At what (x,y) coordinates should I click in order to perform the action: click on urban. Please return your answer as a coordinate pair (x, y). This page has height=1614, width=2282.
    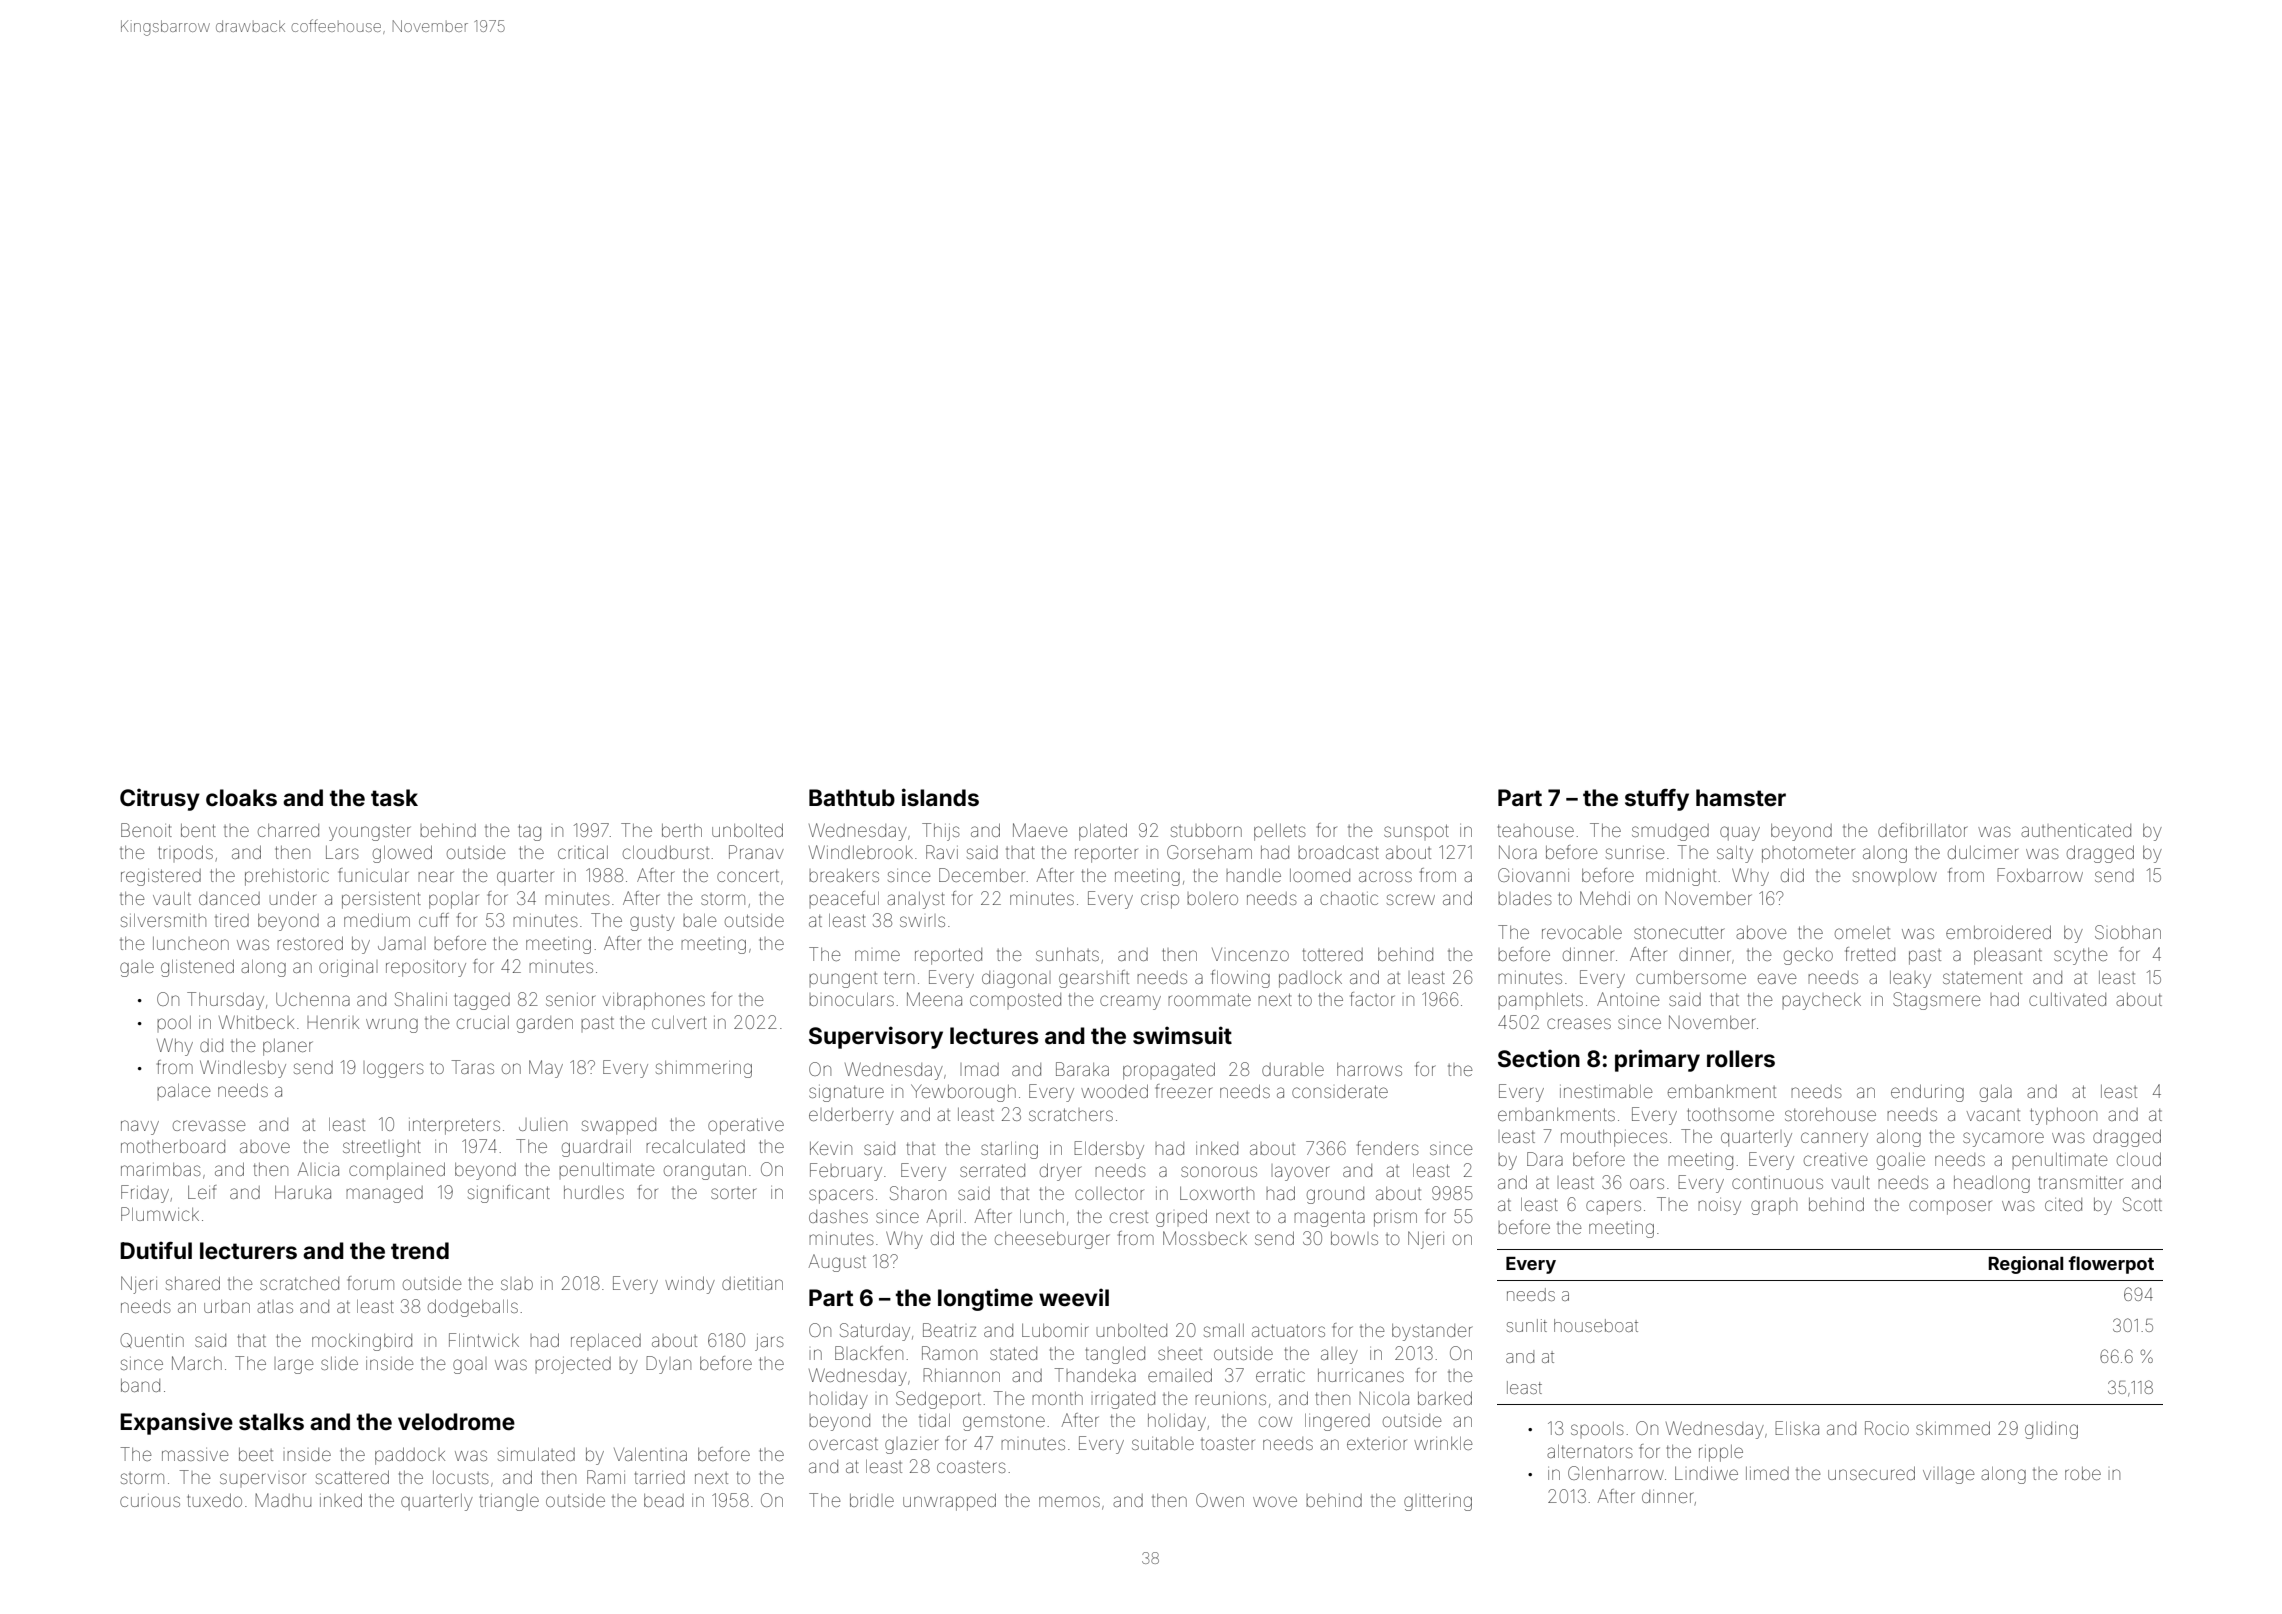
    Looking at the image, I should click on (227, 1306).
